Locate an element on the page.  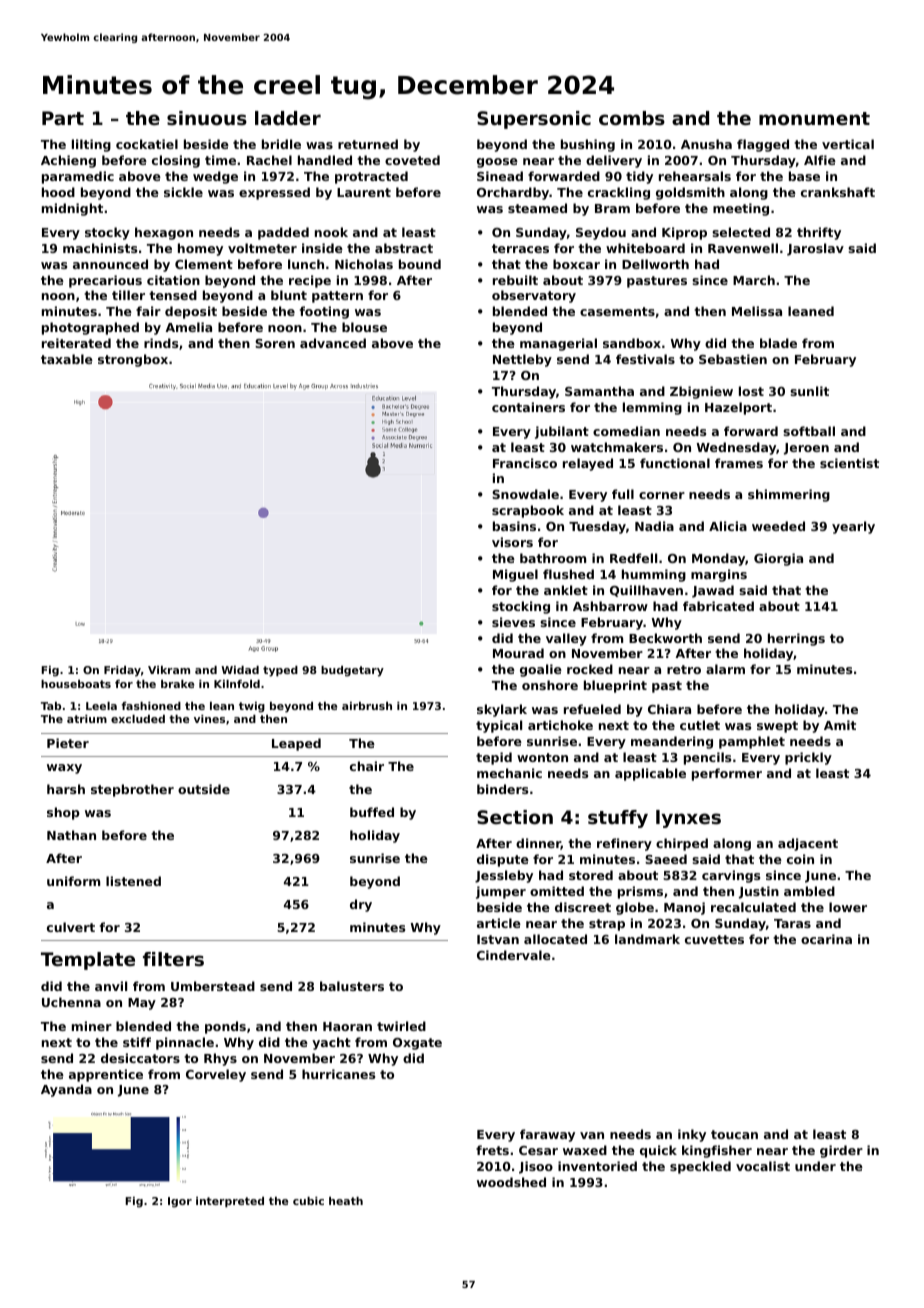
Igor is located at coordinates (180, 1202).
